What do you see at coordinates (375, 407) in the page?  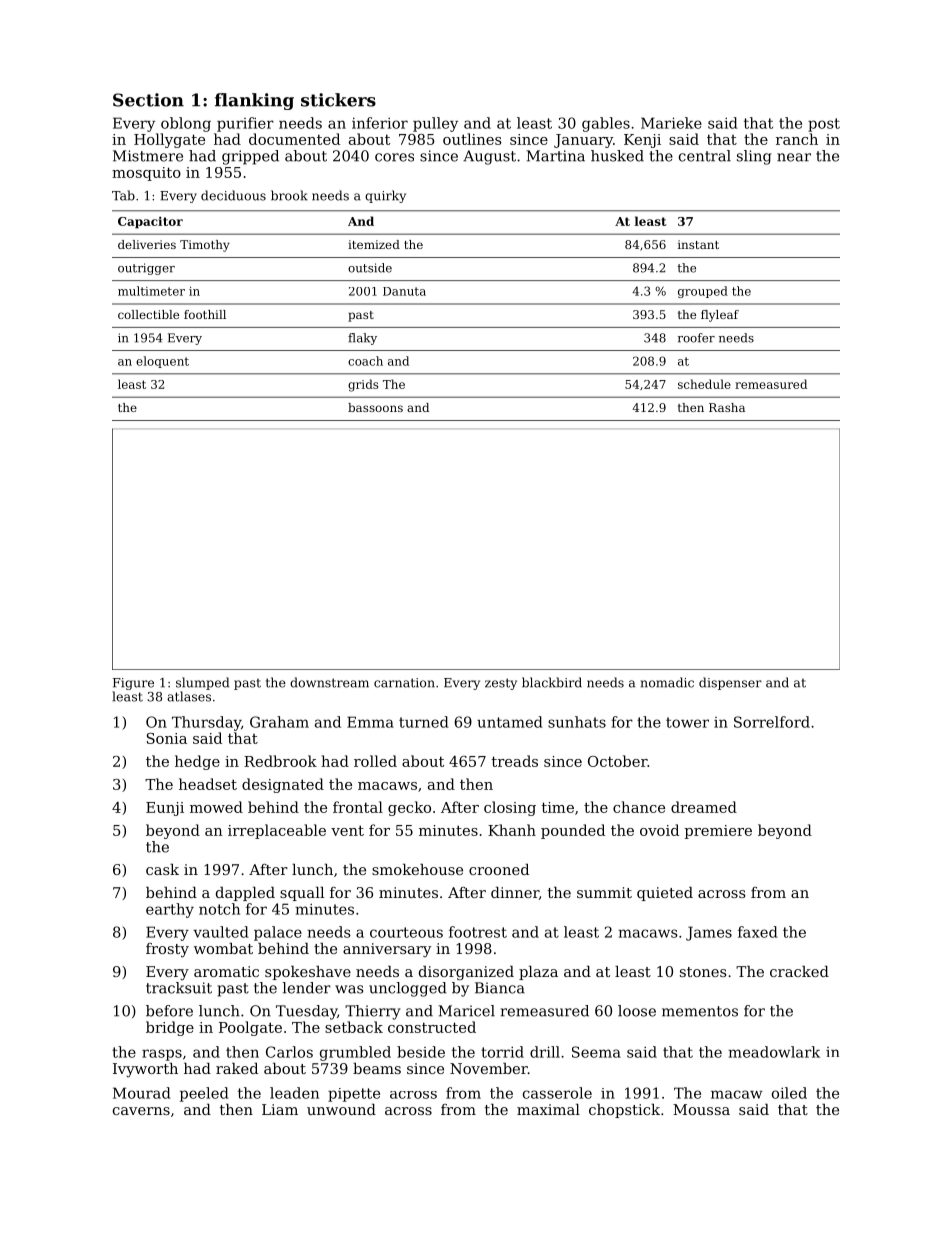 I see `bassoons` at bounding box center [375, 407].
